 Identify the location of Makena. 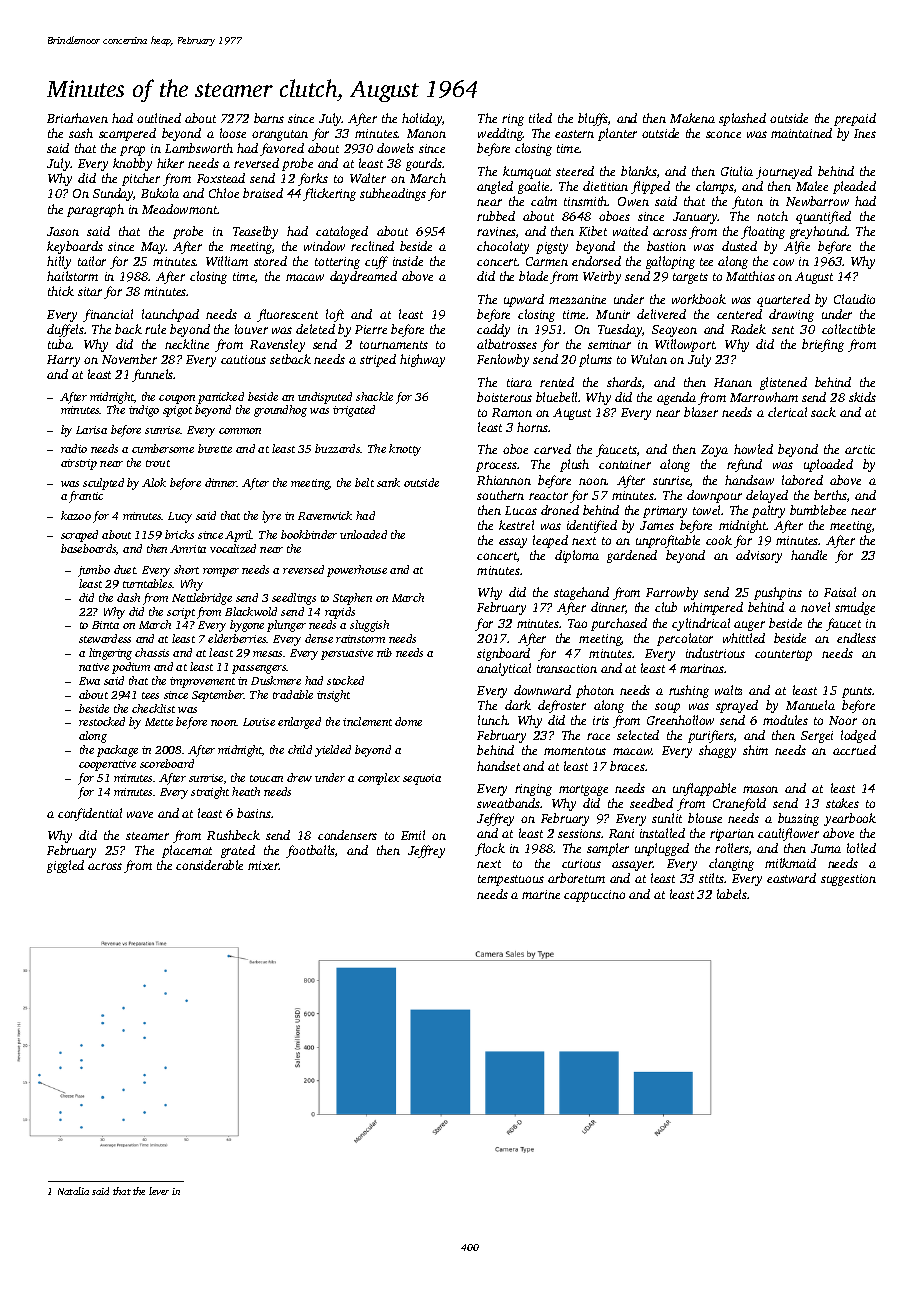
(692, 118).
